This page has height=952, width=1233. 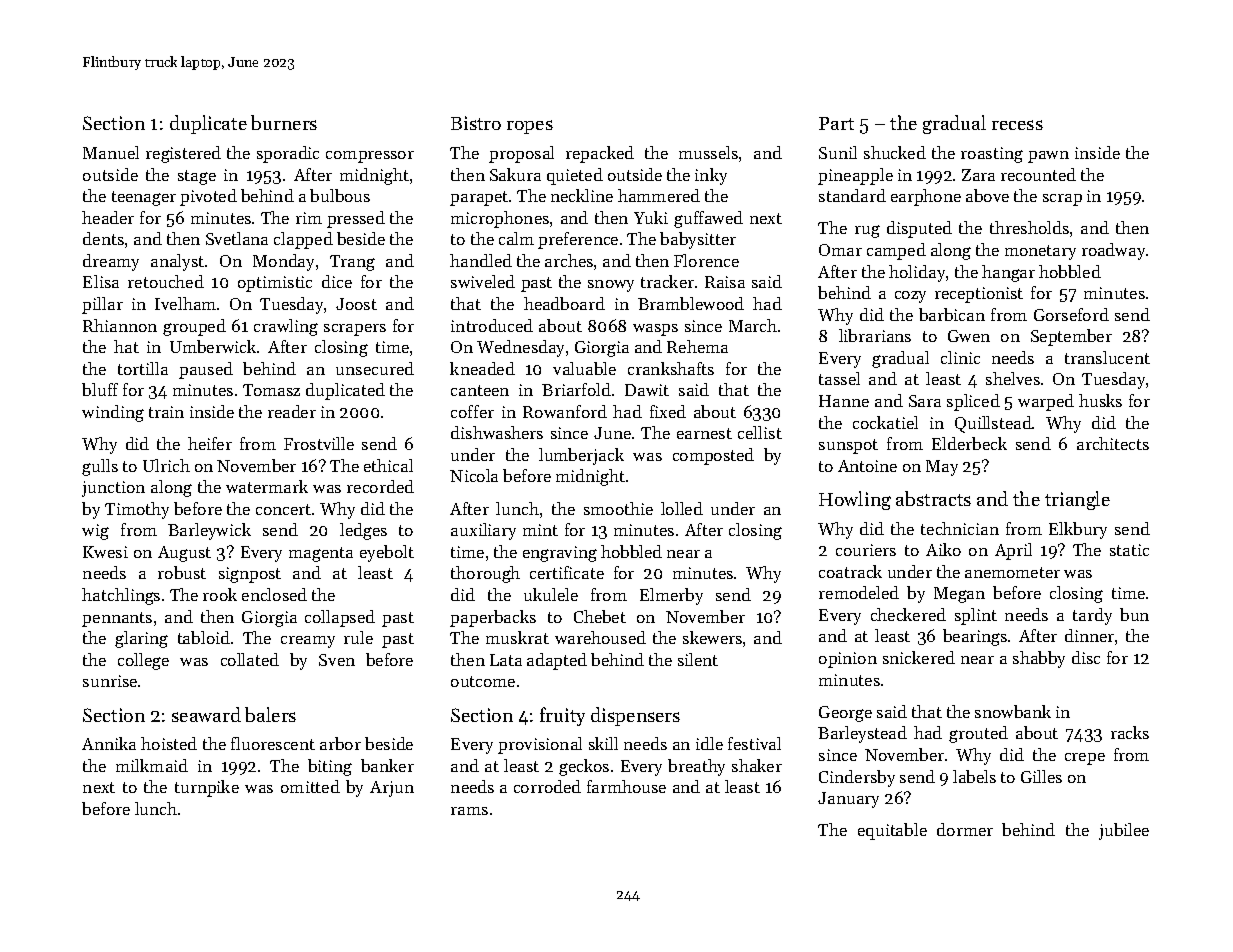 I want to click on Howling, so click(x=855, y=500).
